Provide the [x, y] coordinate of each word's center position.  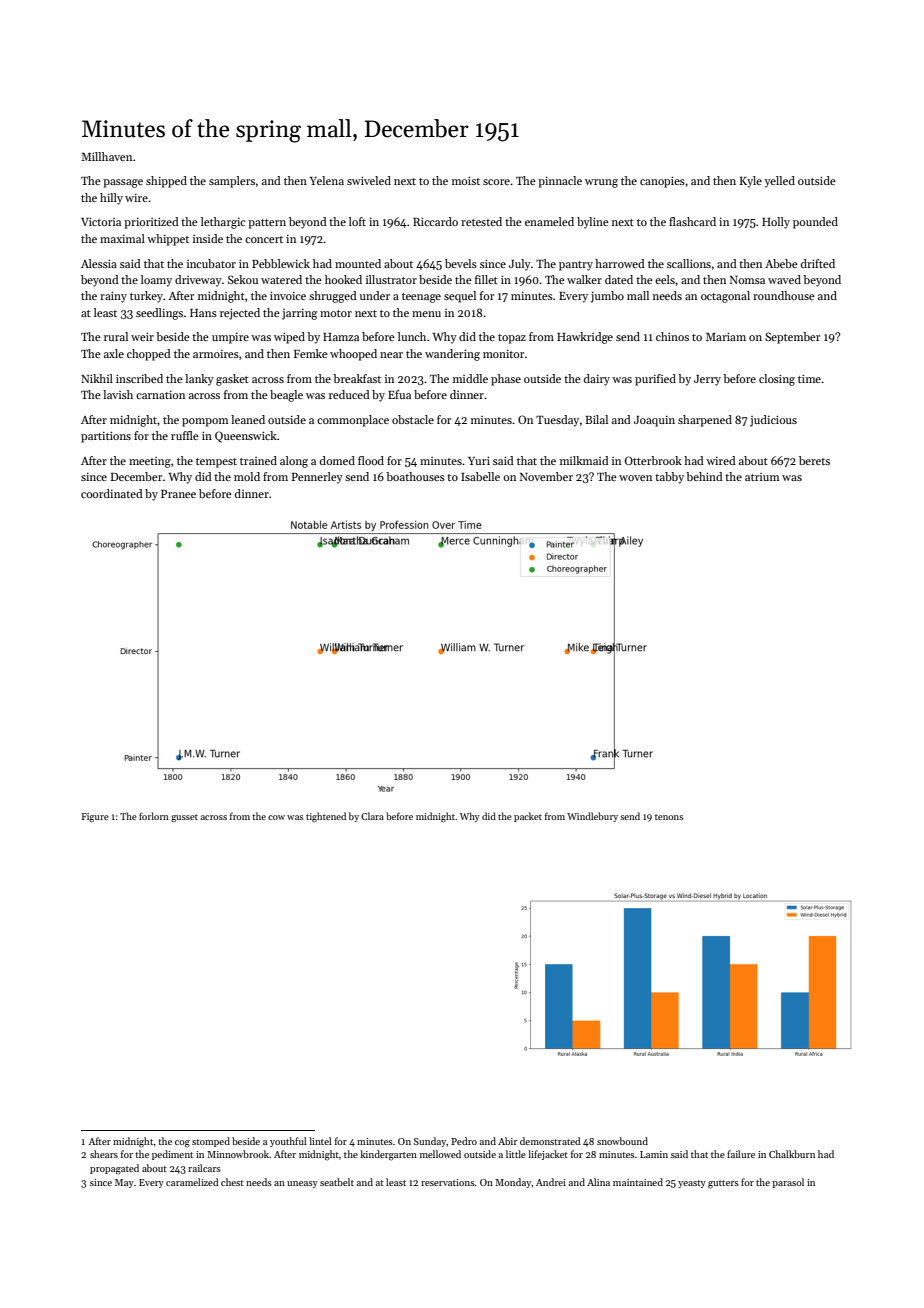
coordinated [112, 493]
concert [264, 239]
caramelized [192, 1182]
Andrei [551, 1182]
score [496, 182]
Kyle [751, 182]
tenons [669, 817]
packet [528, 817]
